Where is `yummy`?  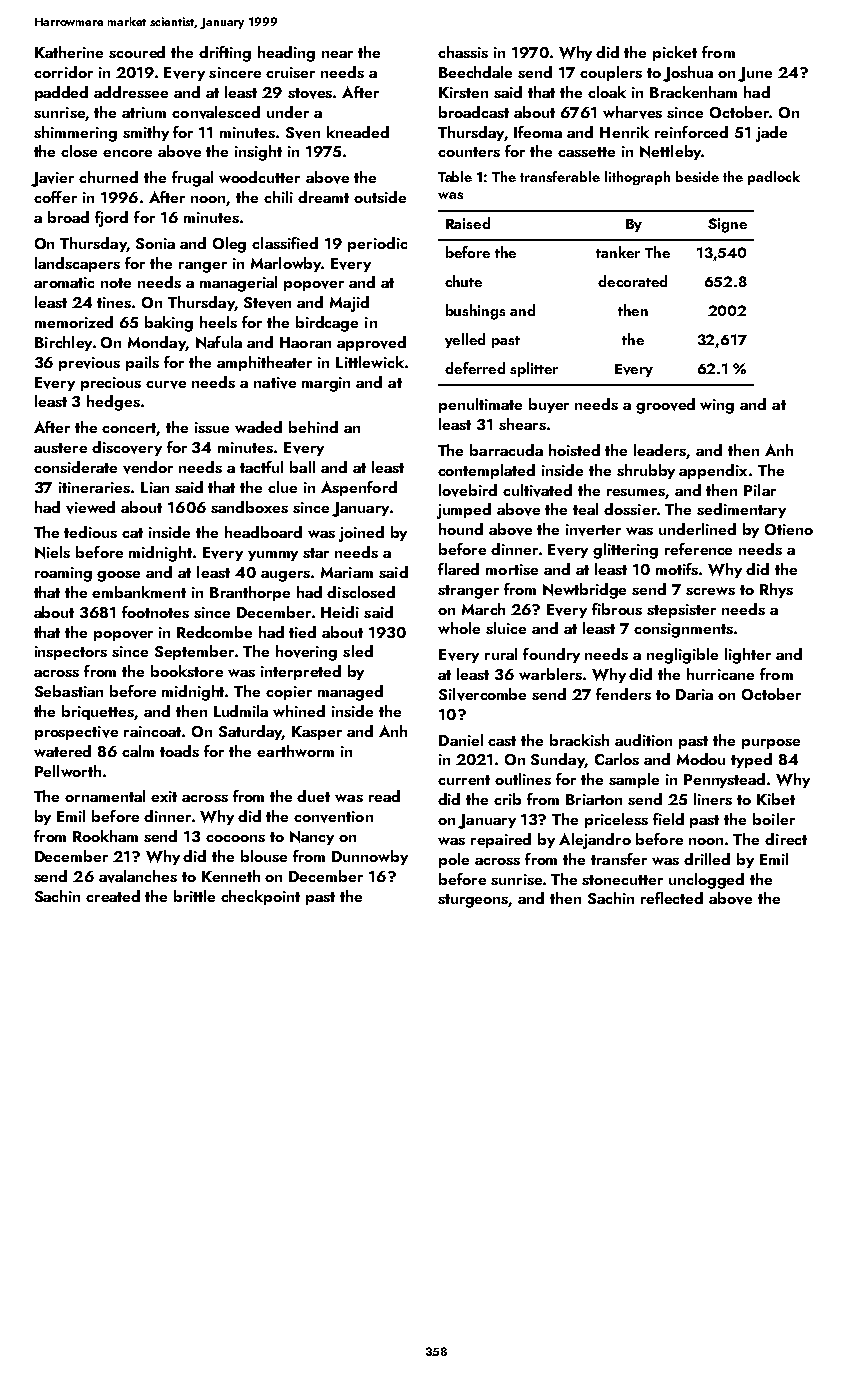 yummy is located at coordinates (273, 556).
